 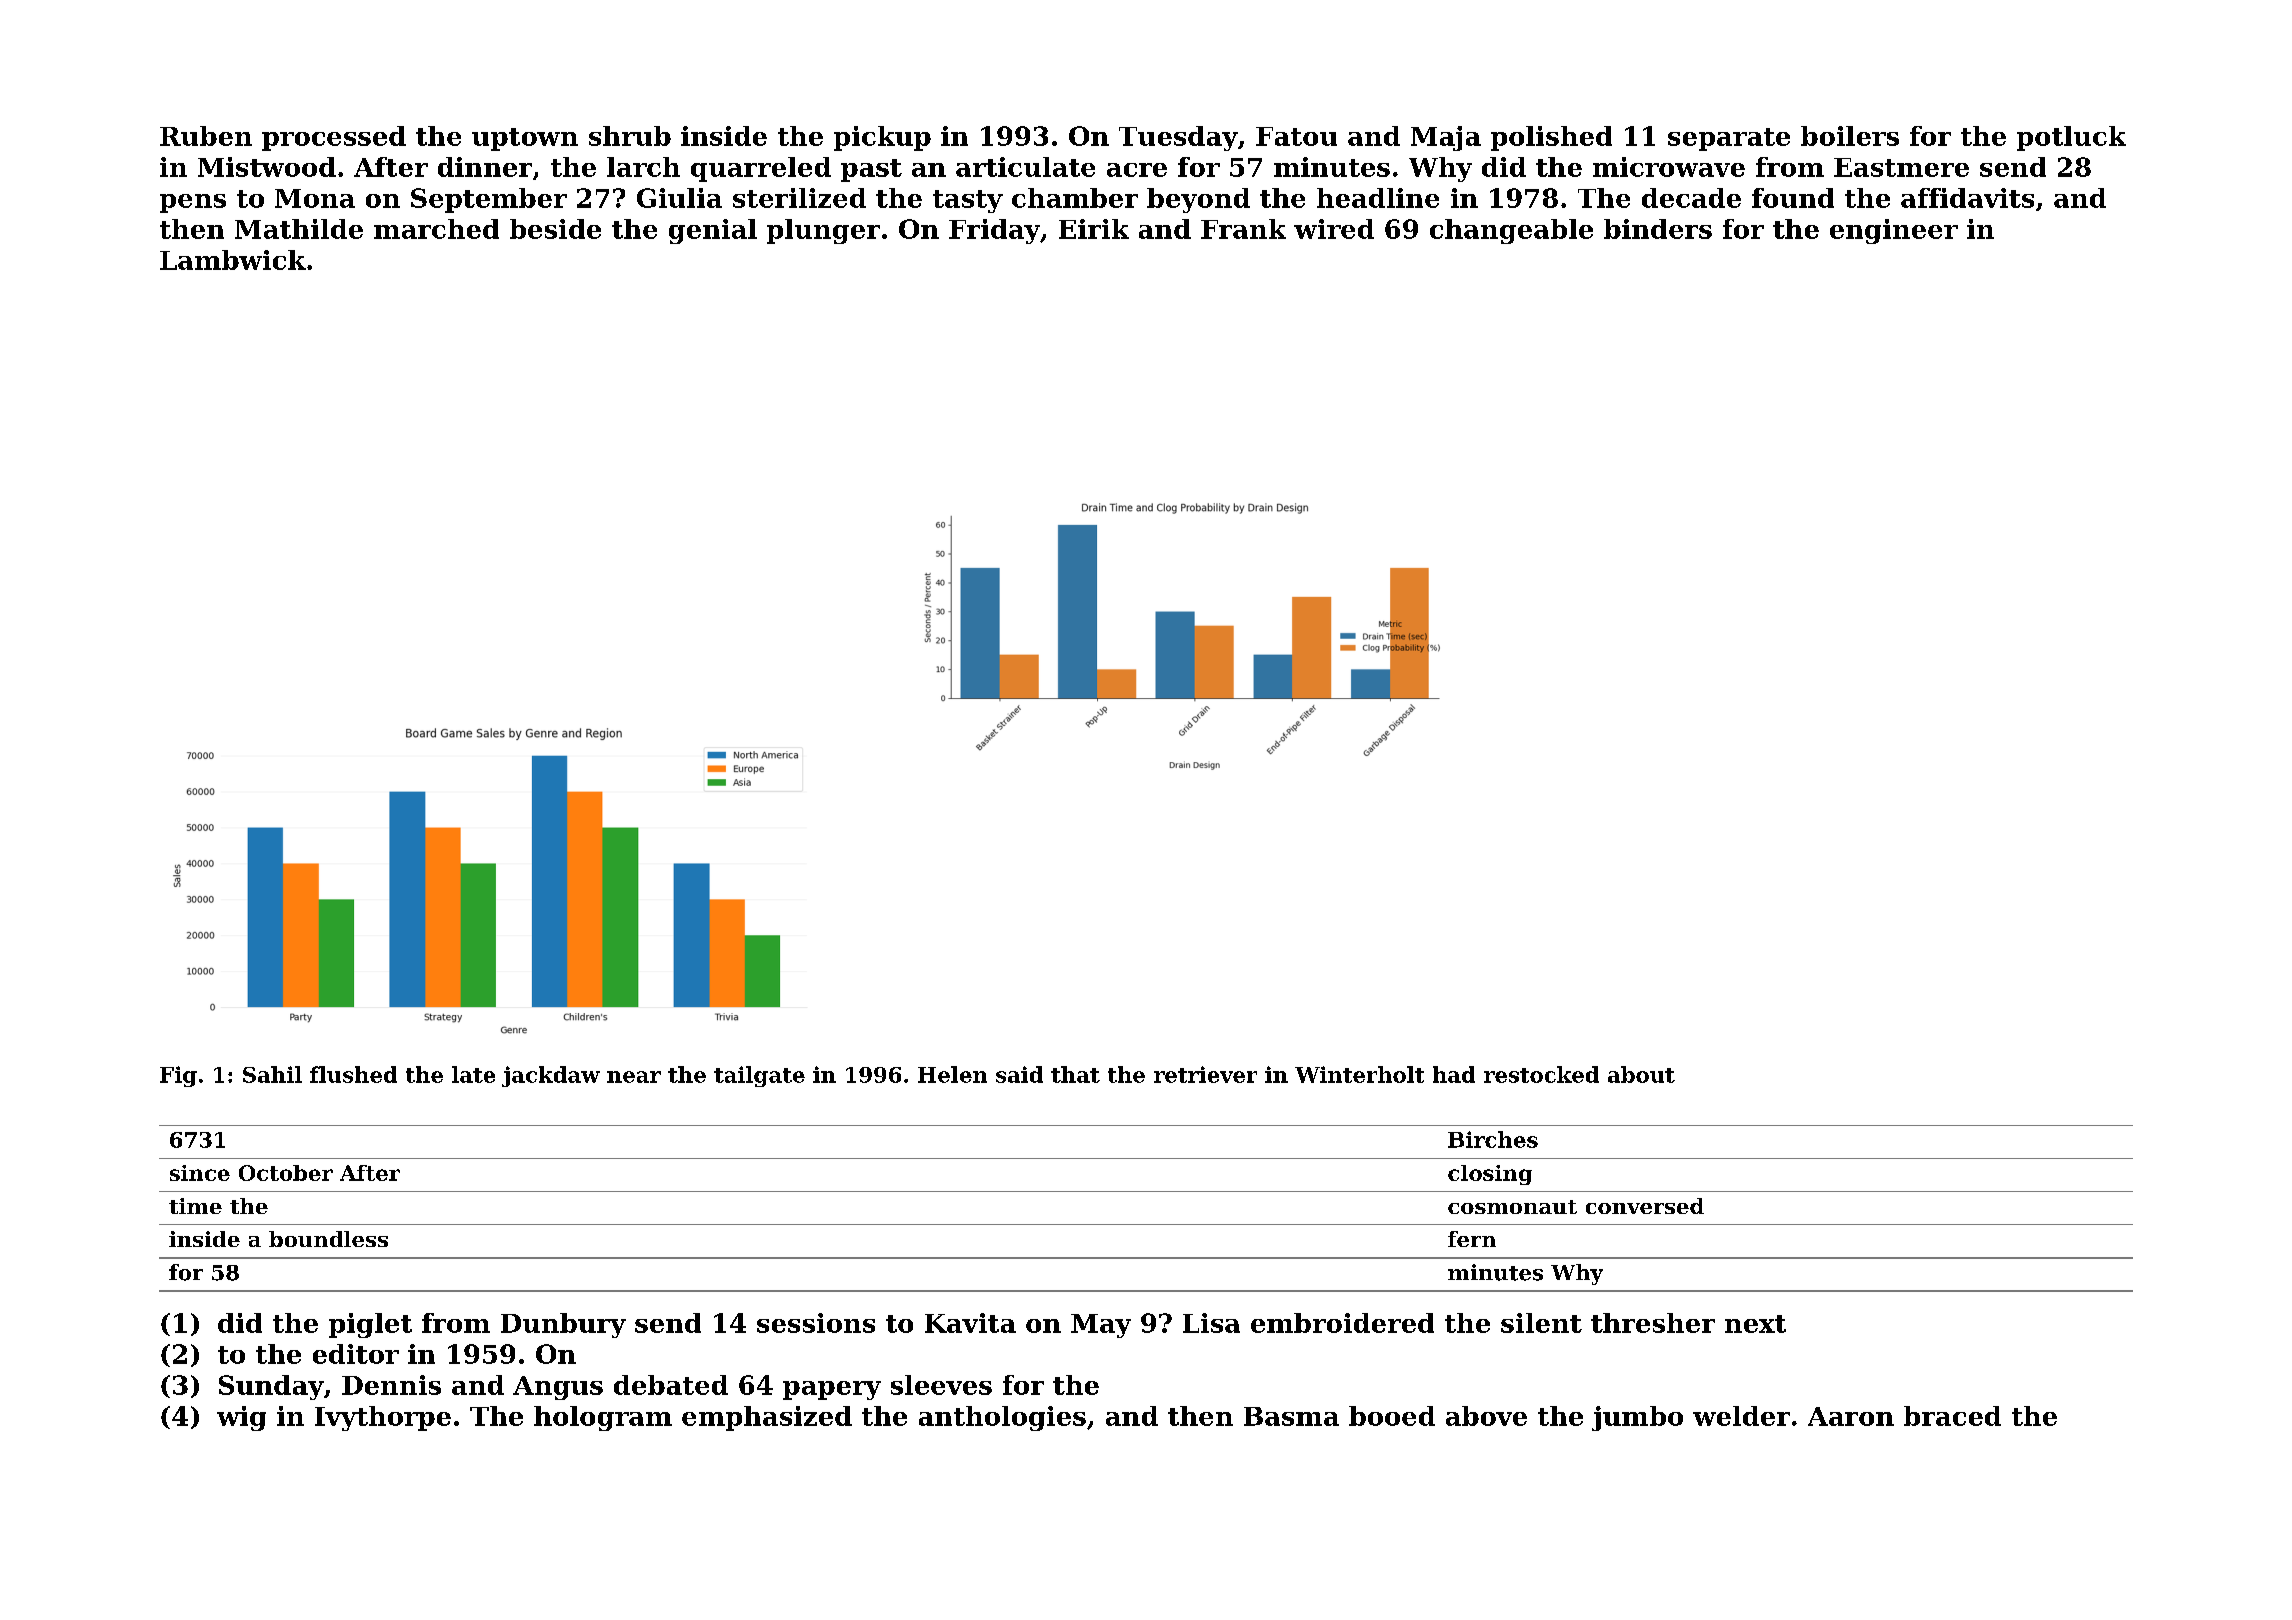 What do you see at coordinates (1894, 231) in the screenshot?
I see `engineer` at bounding box center [1894, 231].
